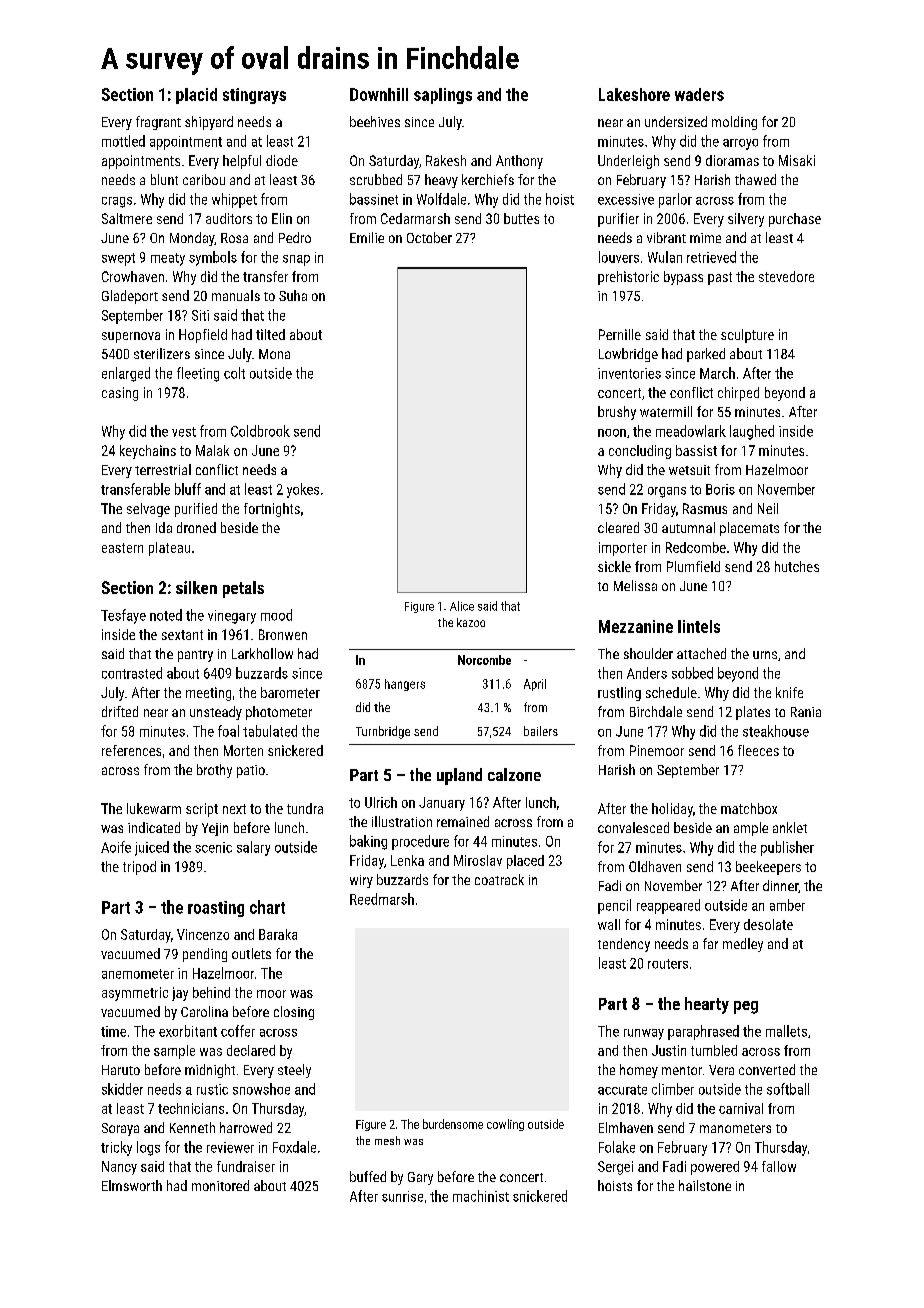  What do you see at coordinates (758, 750) in the document?
I see `fleeces` at bounding box center [758, 750].
